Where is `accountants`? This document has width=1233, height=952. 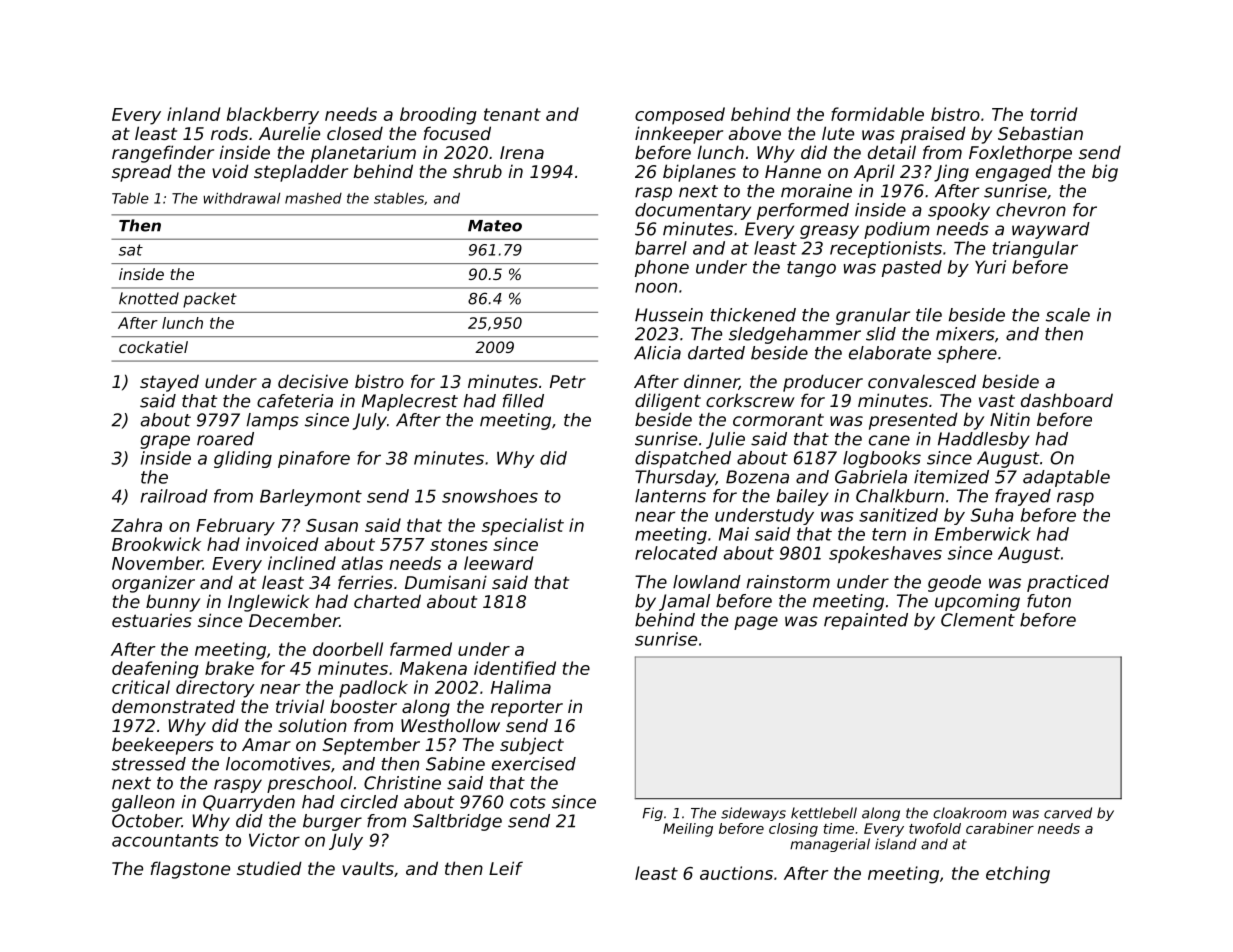 accountants is located at coordinates (165, 840).
